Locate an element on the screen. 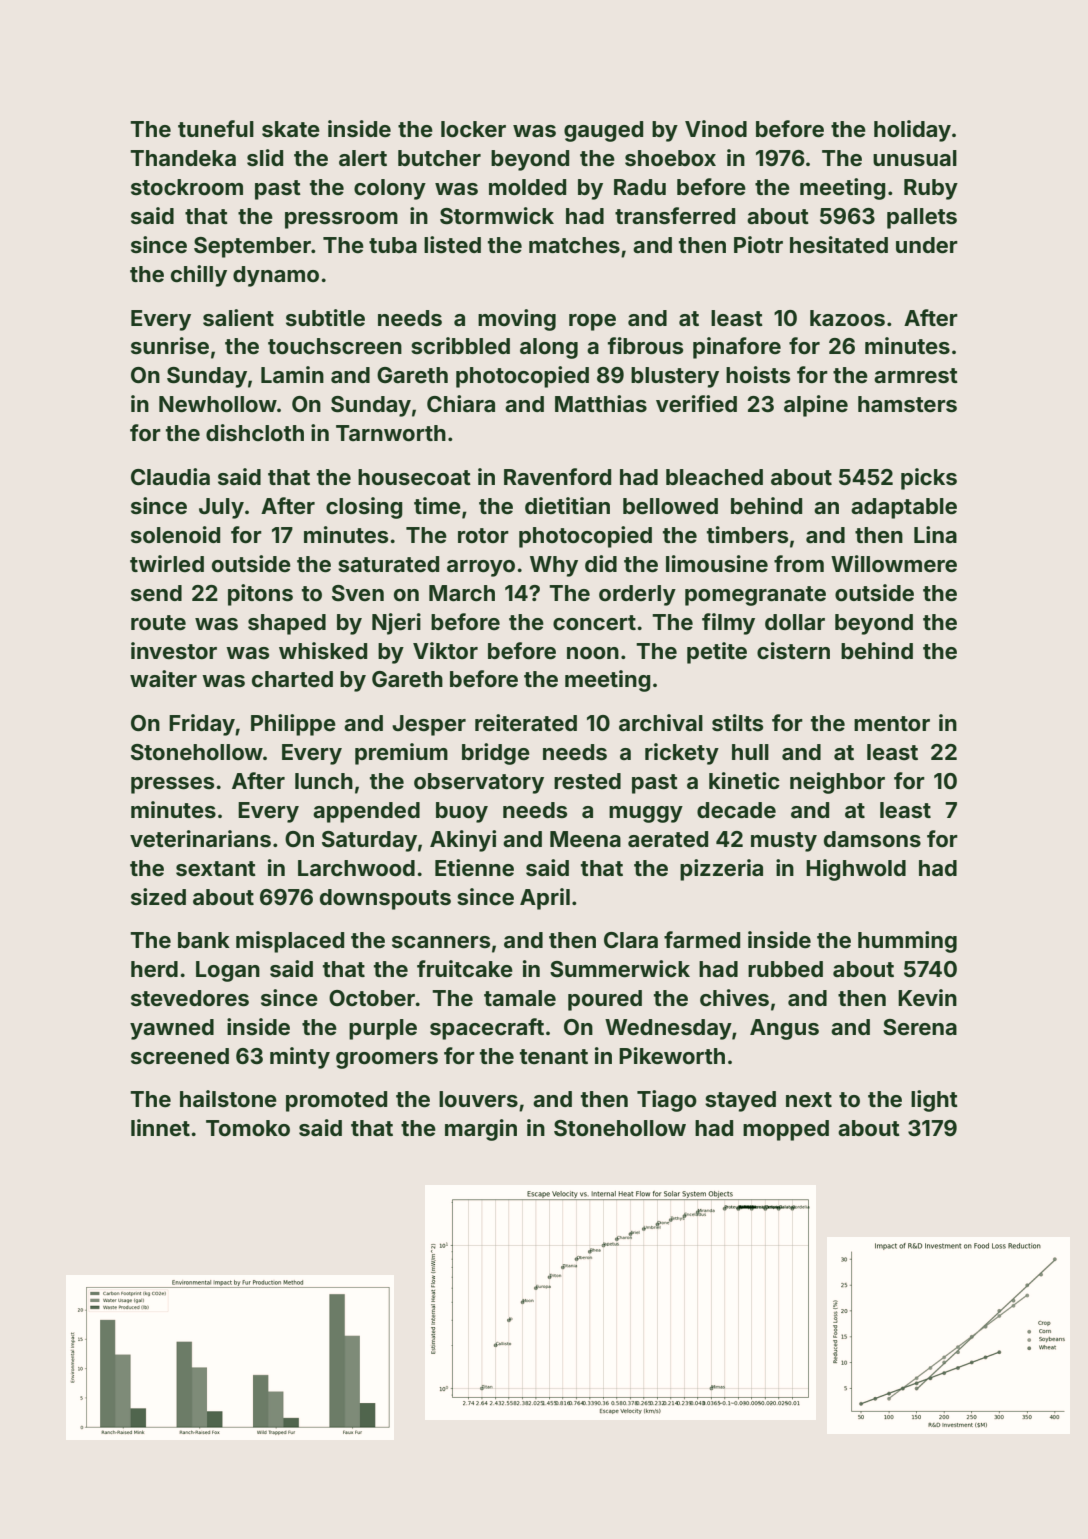 This screenshot has width=1088, height=1539. Philippe is located at coordinates (293, 725).
